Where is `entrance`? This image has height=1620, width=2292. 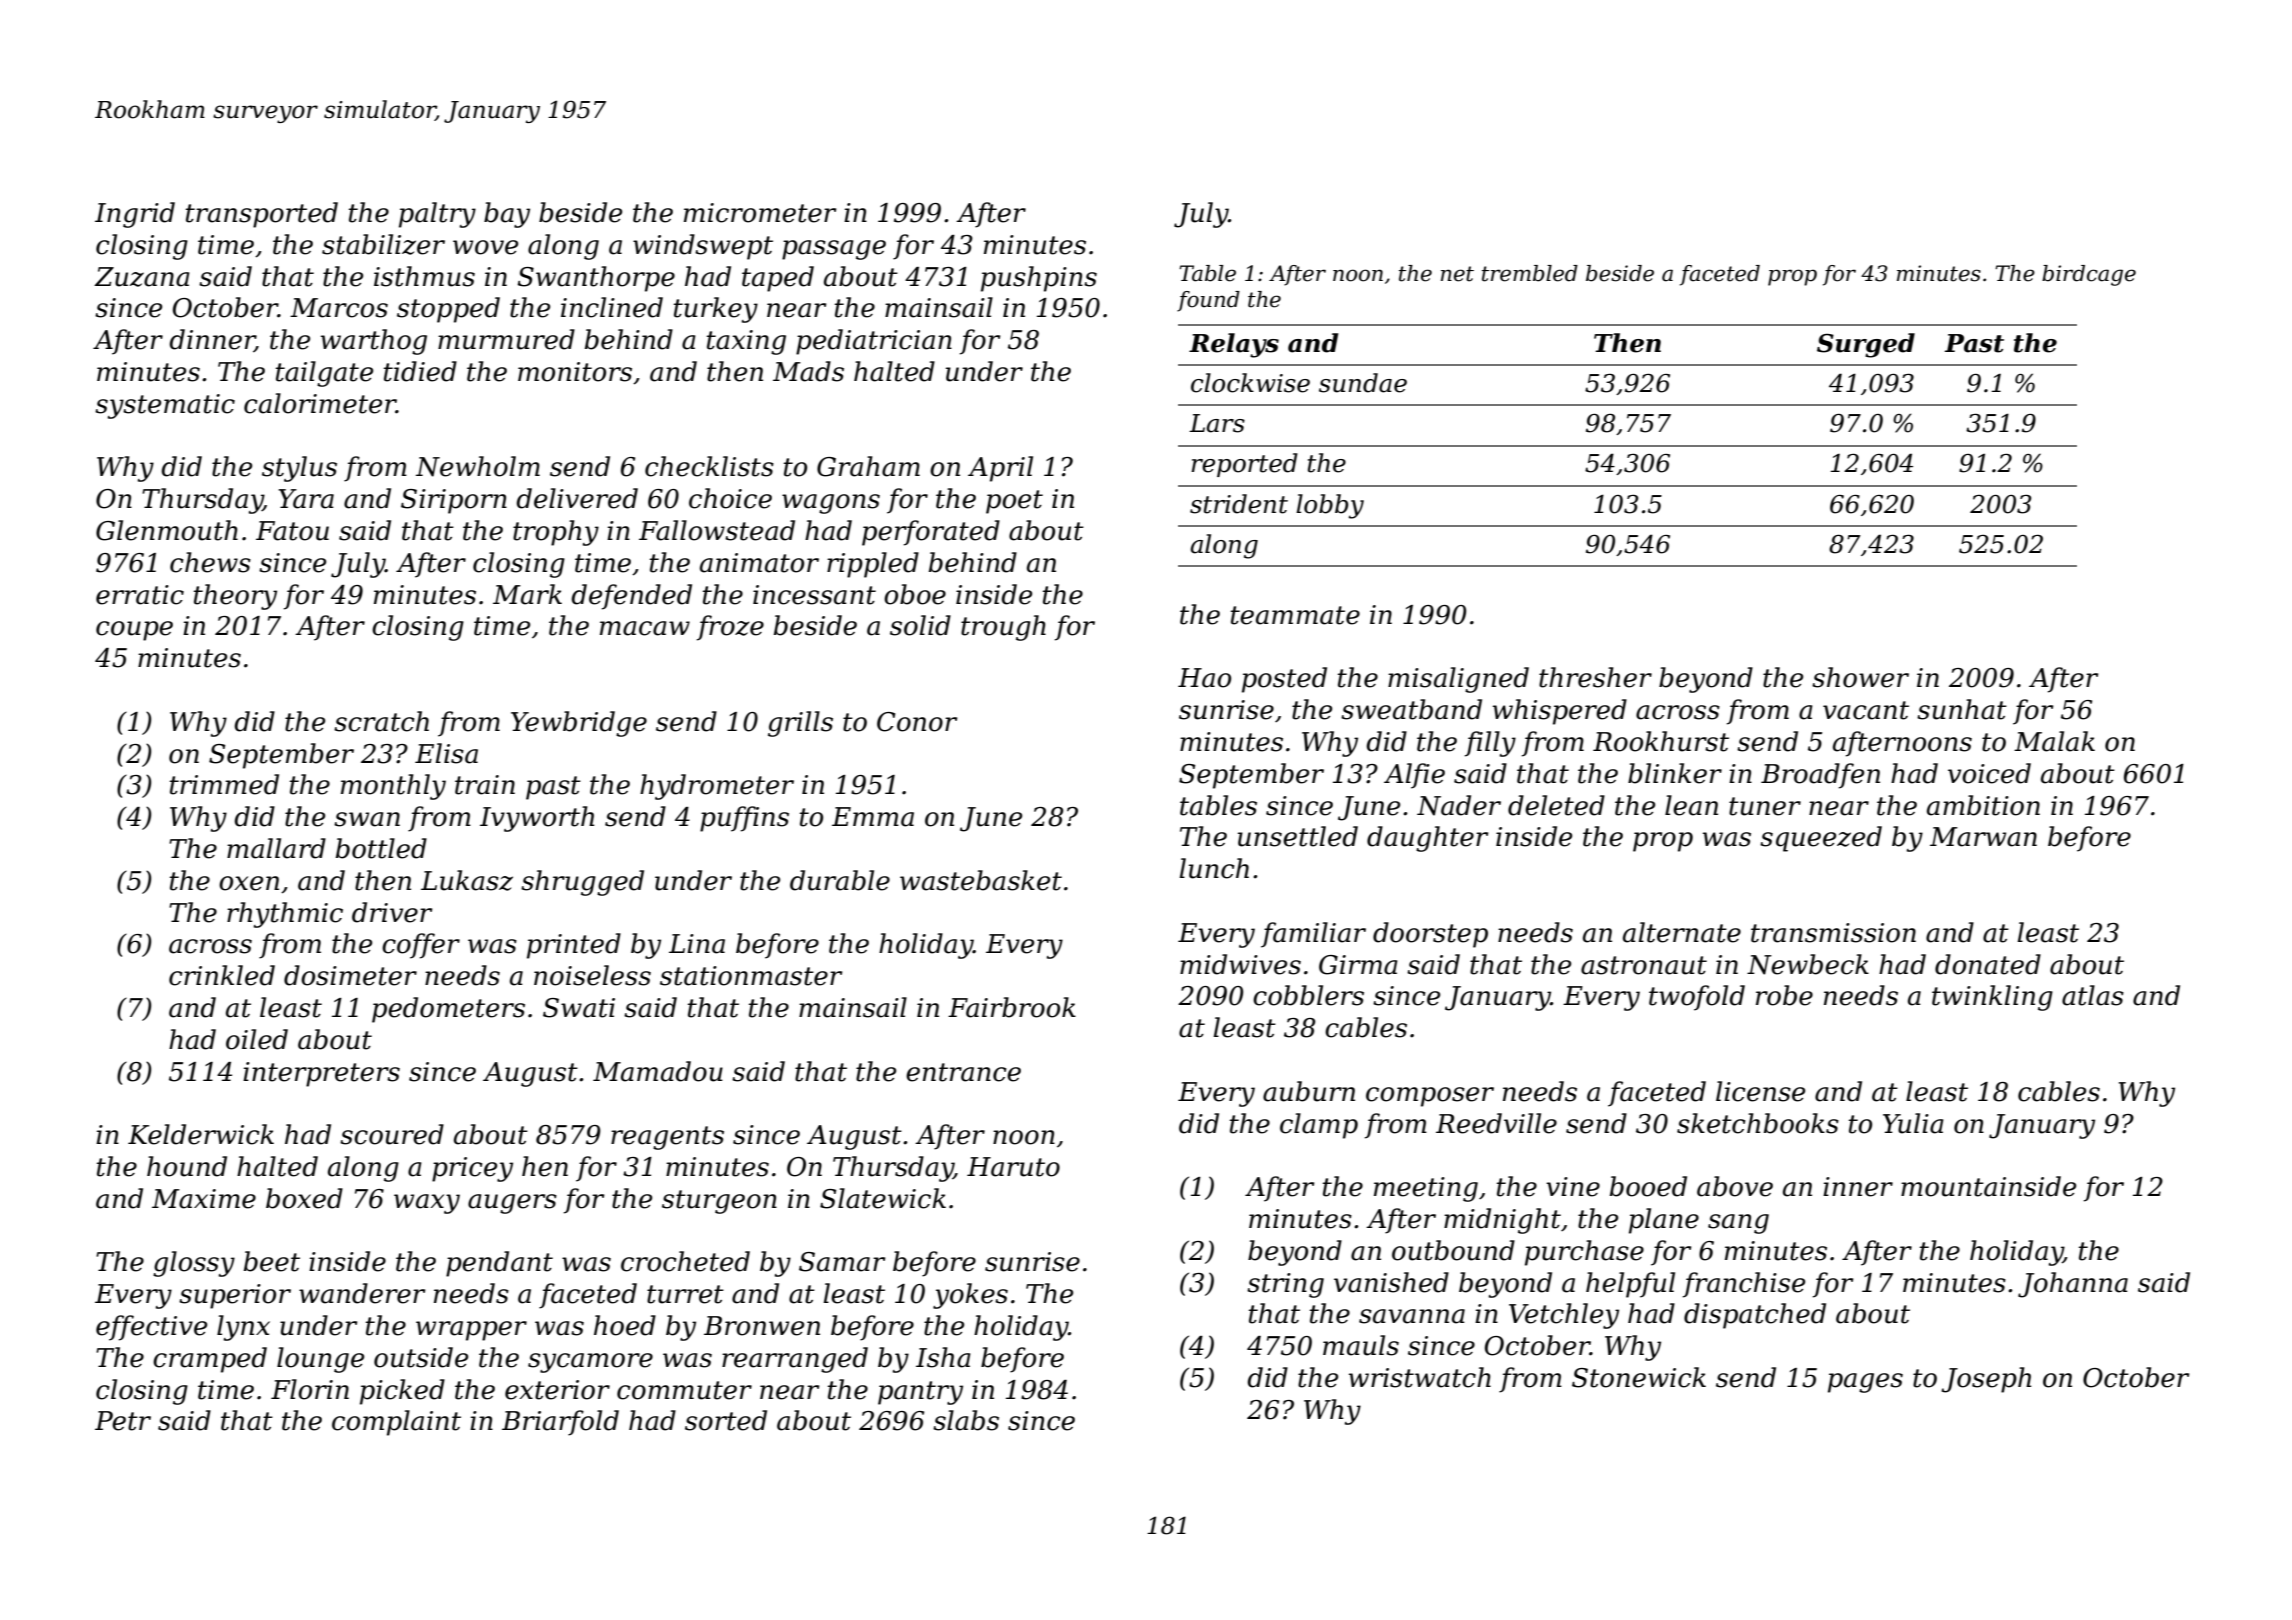 entrance is located at coordinates (963, 1072).
